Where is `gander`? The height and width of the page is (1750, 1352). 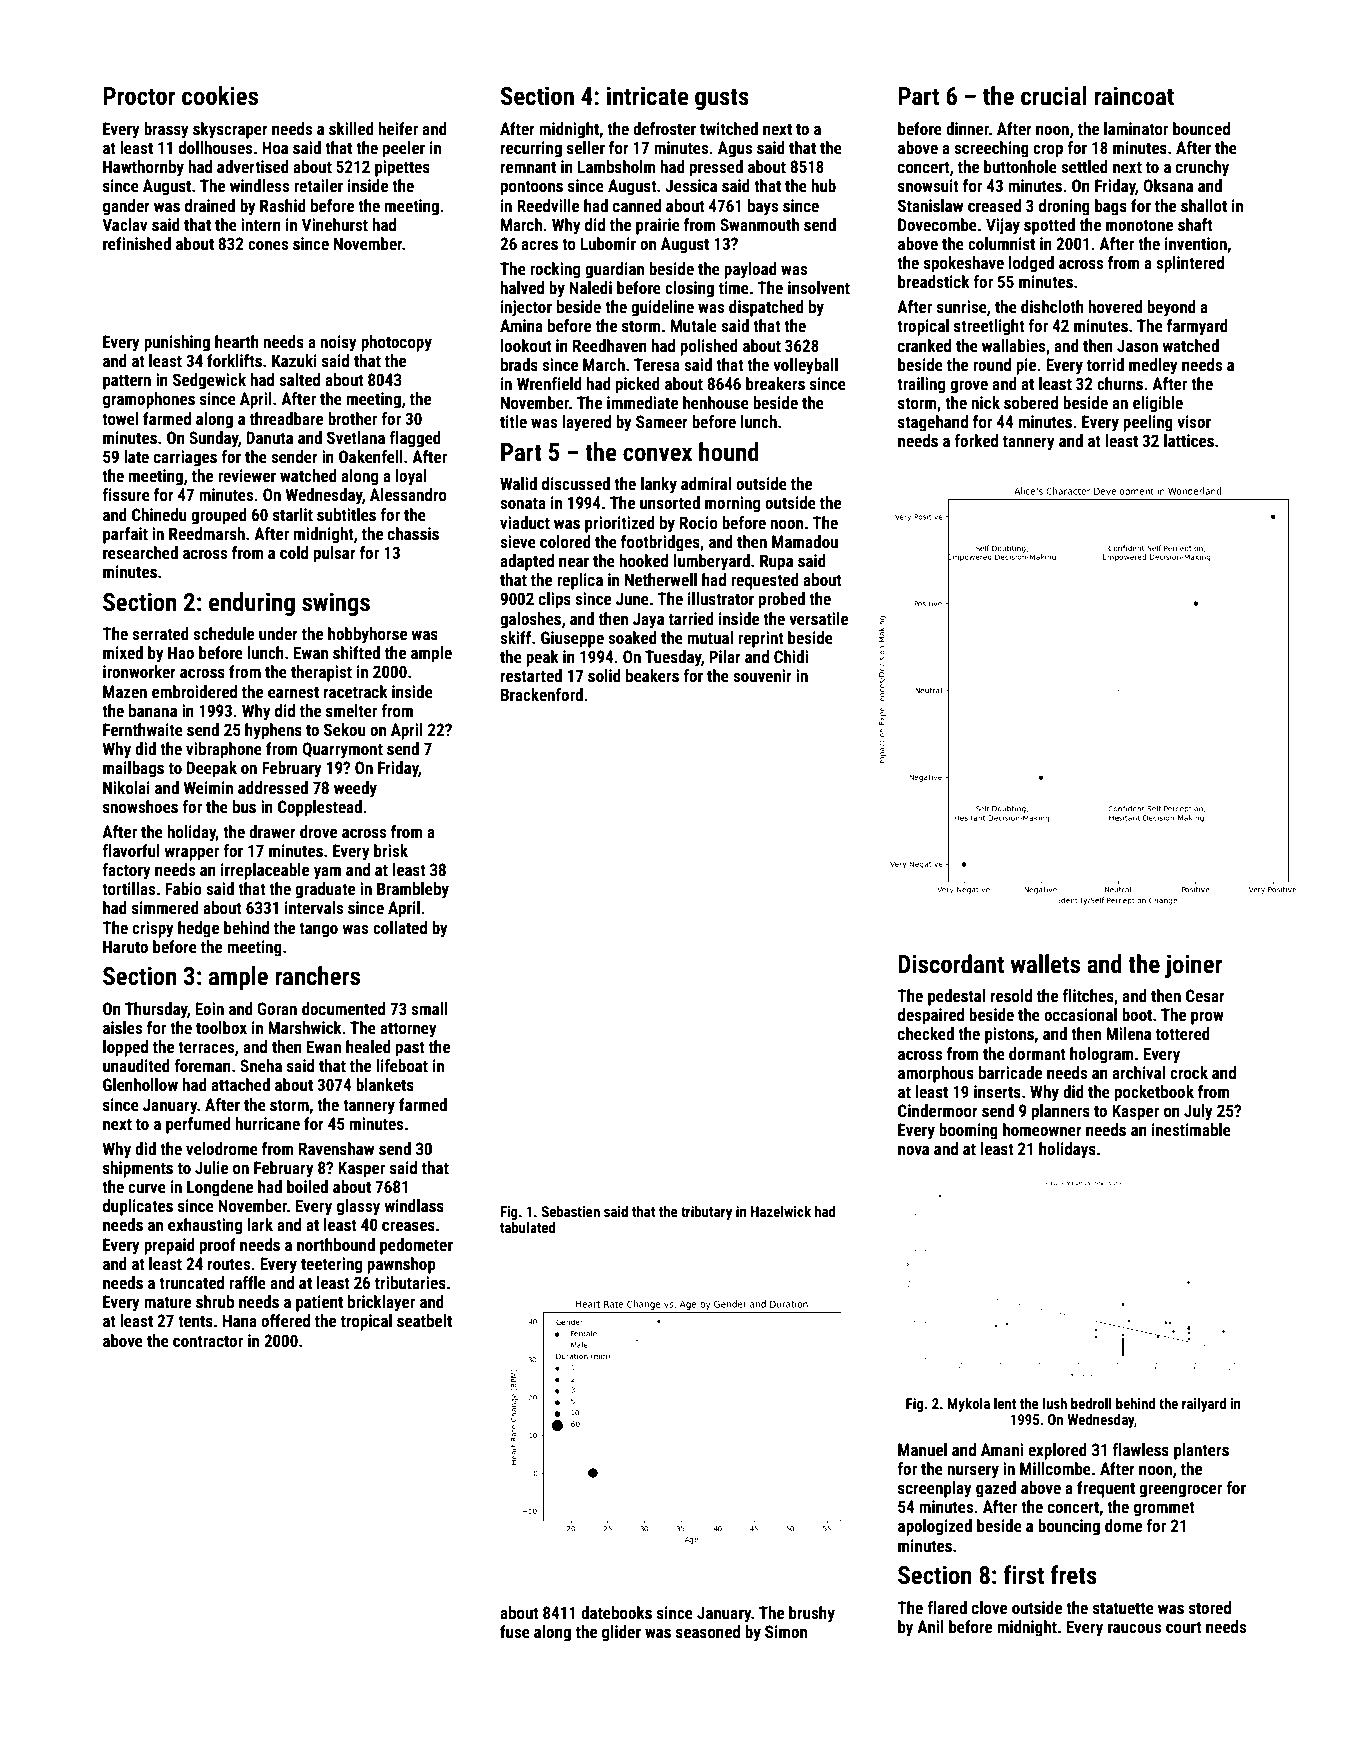
gander is located at coordinates (126, 207).
